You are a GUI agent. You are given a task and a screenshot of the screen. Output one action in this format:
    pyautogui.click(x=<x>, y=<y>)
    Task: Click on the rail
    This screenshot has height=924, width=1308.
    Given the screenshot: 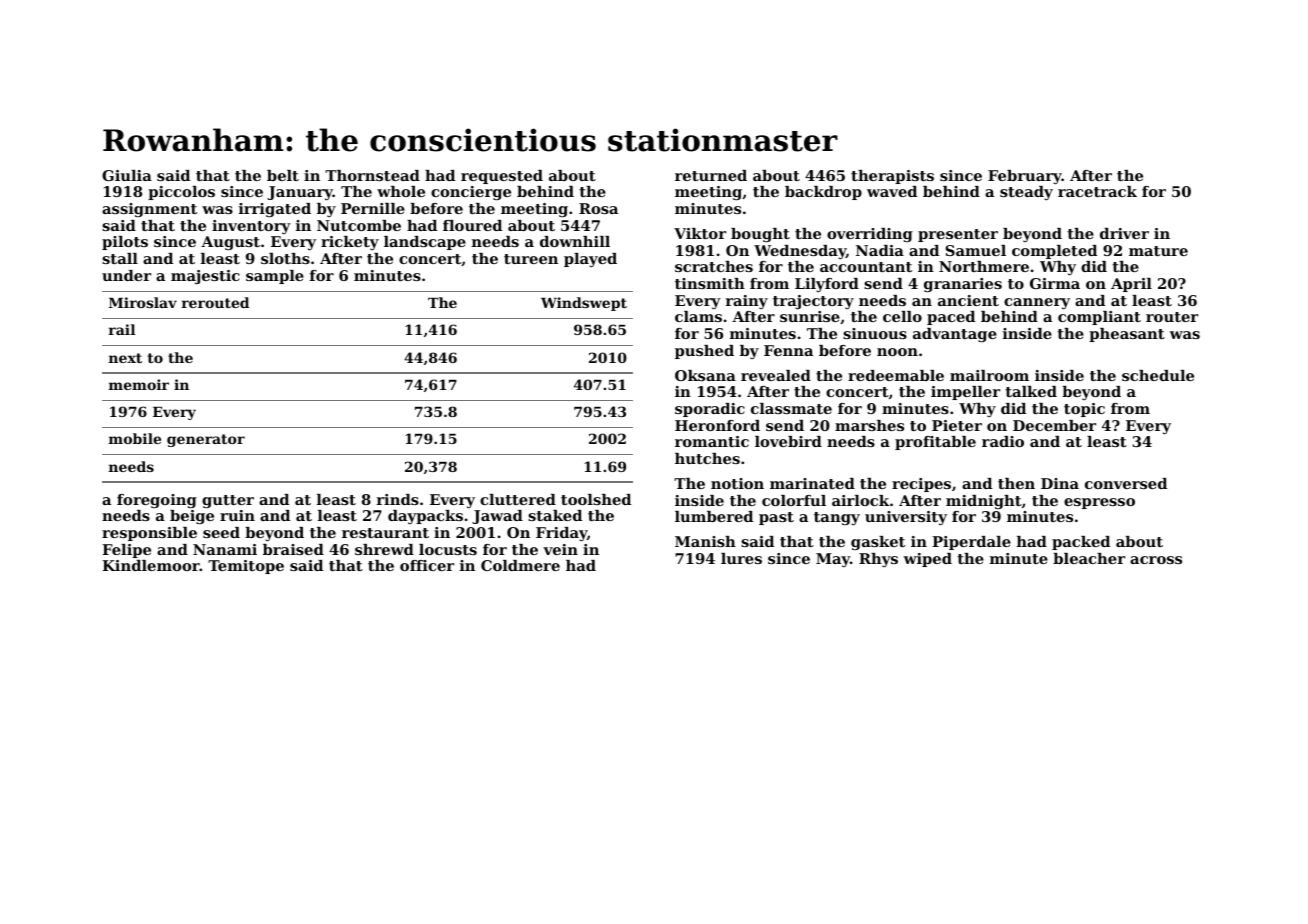 What is the action you would take?
    pyautogui.click(x=122, y=329)
